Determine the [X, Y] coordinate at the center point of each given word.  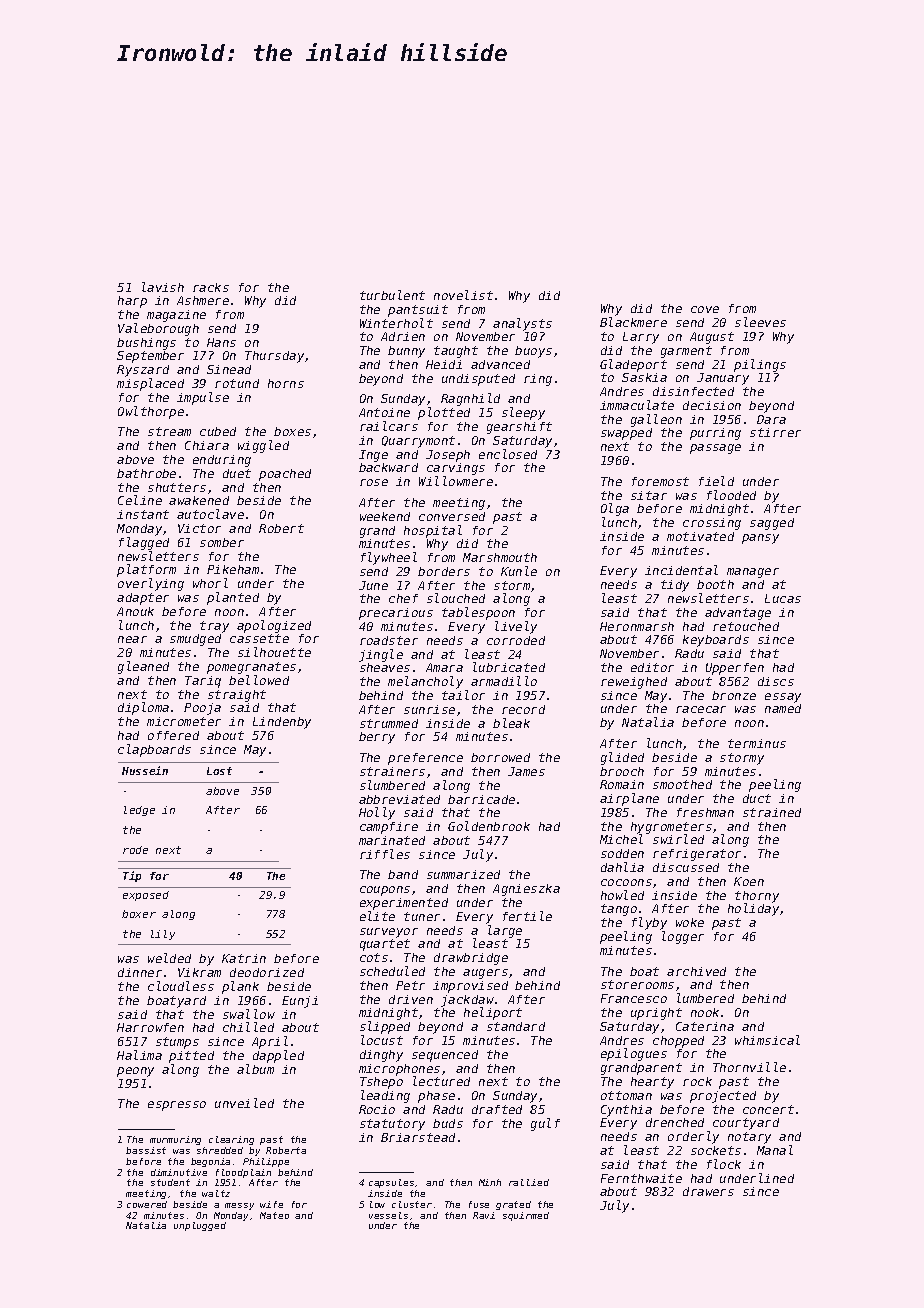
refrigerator [697, 855]
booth [715, 584]
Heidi [444, 364]
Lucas [783, 598]
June [373, 585]
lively [516, 627]
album [255, 1069]
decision [712, 405]
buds [448, 1123]
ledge [139, 811]
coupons [385, 891]
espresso [177, 1106]
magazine [176, 316]
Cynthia [626, 1111]
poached [285, 475]
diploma [143, 708]
